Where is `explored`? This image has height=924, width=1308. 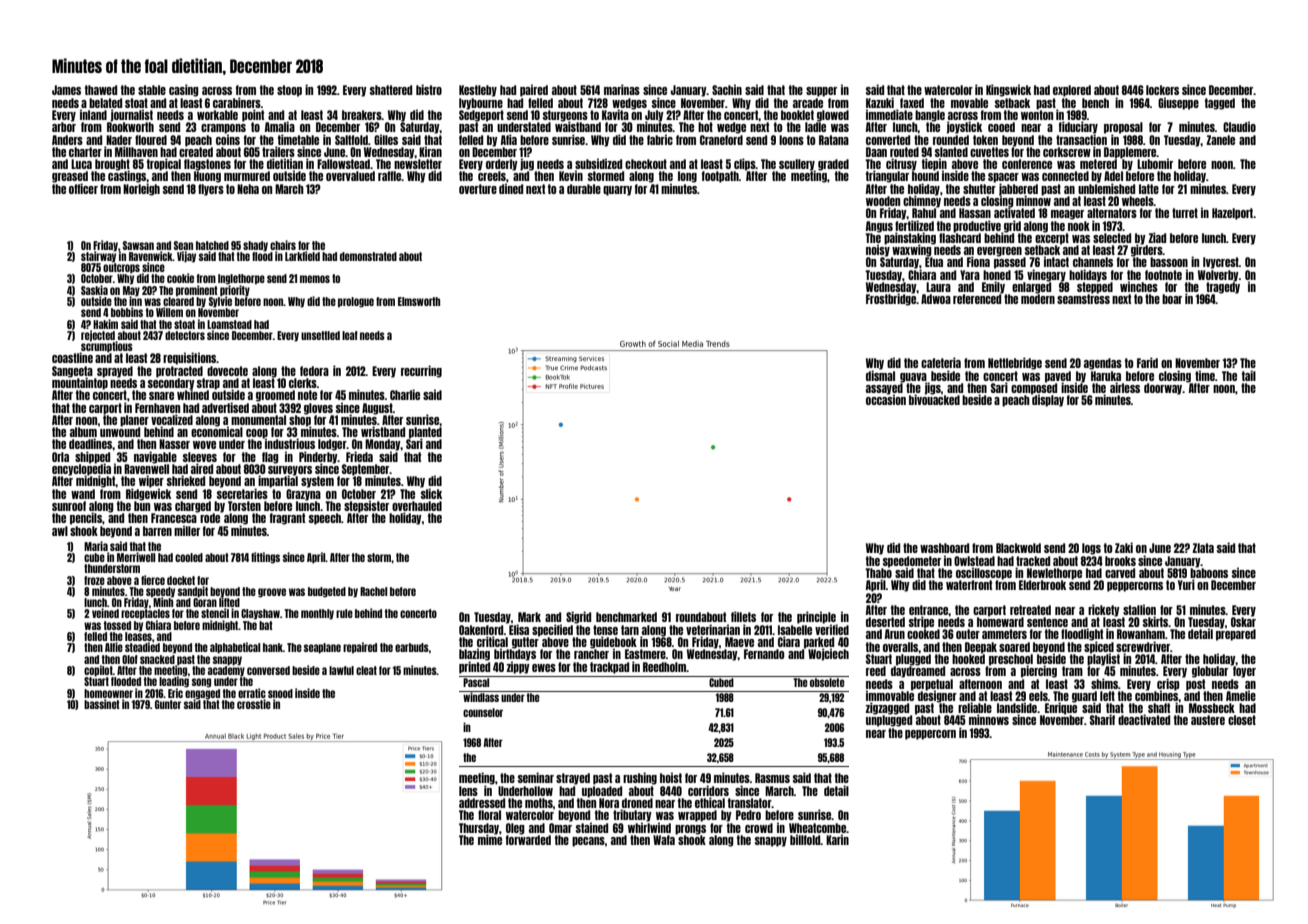 explored is located at coordinates (1072, 91).
